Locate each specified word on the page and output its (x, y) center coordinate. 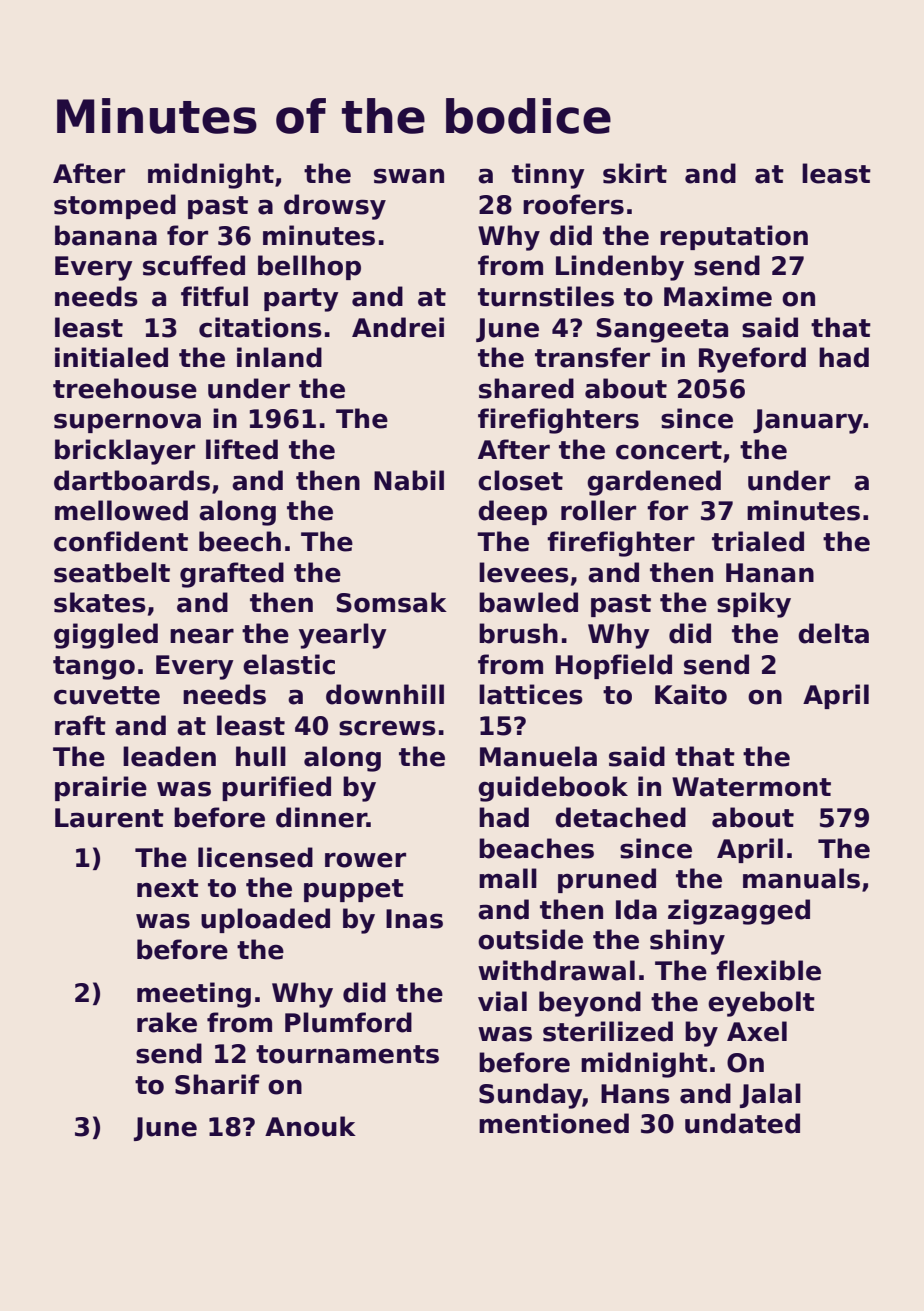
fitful (214, 296)
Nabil (409, 480)
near (202, 636)
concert (669, 450)
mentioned (554, 1123)
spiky (754, 605)
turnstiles (546, 296)
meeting (194, 995)
